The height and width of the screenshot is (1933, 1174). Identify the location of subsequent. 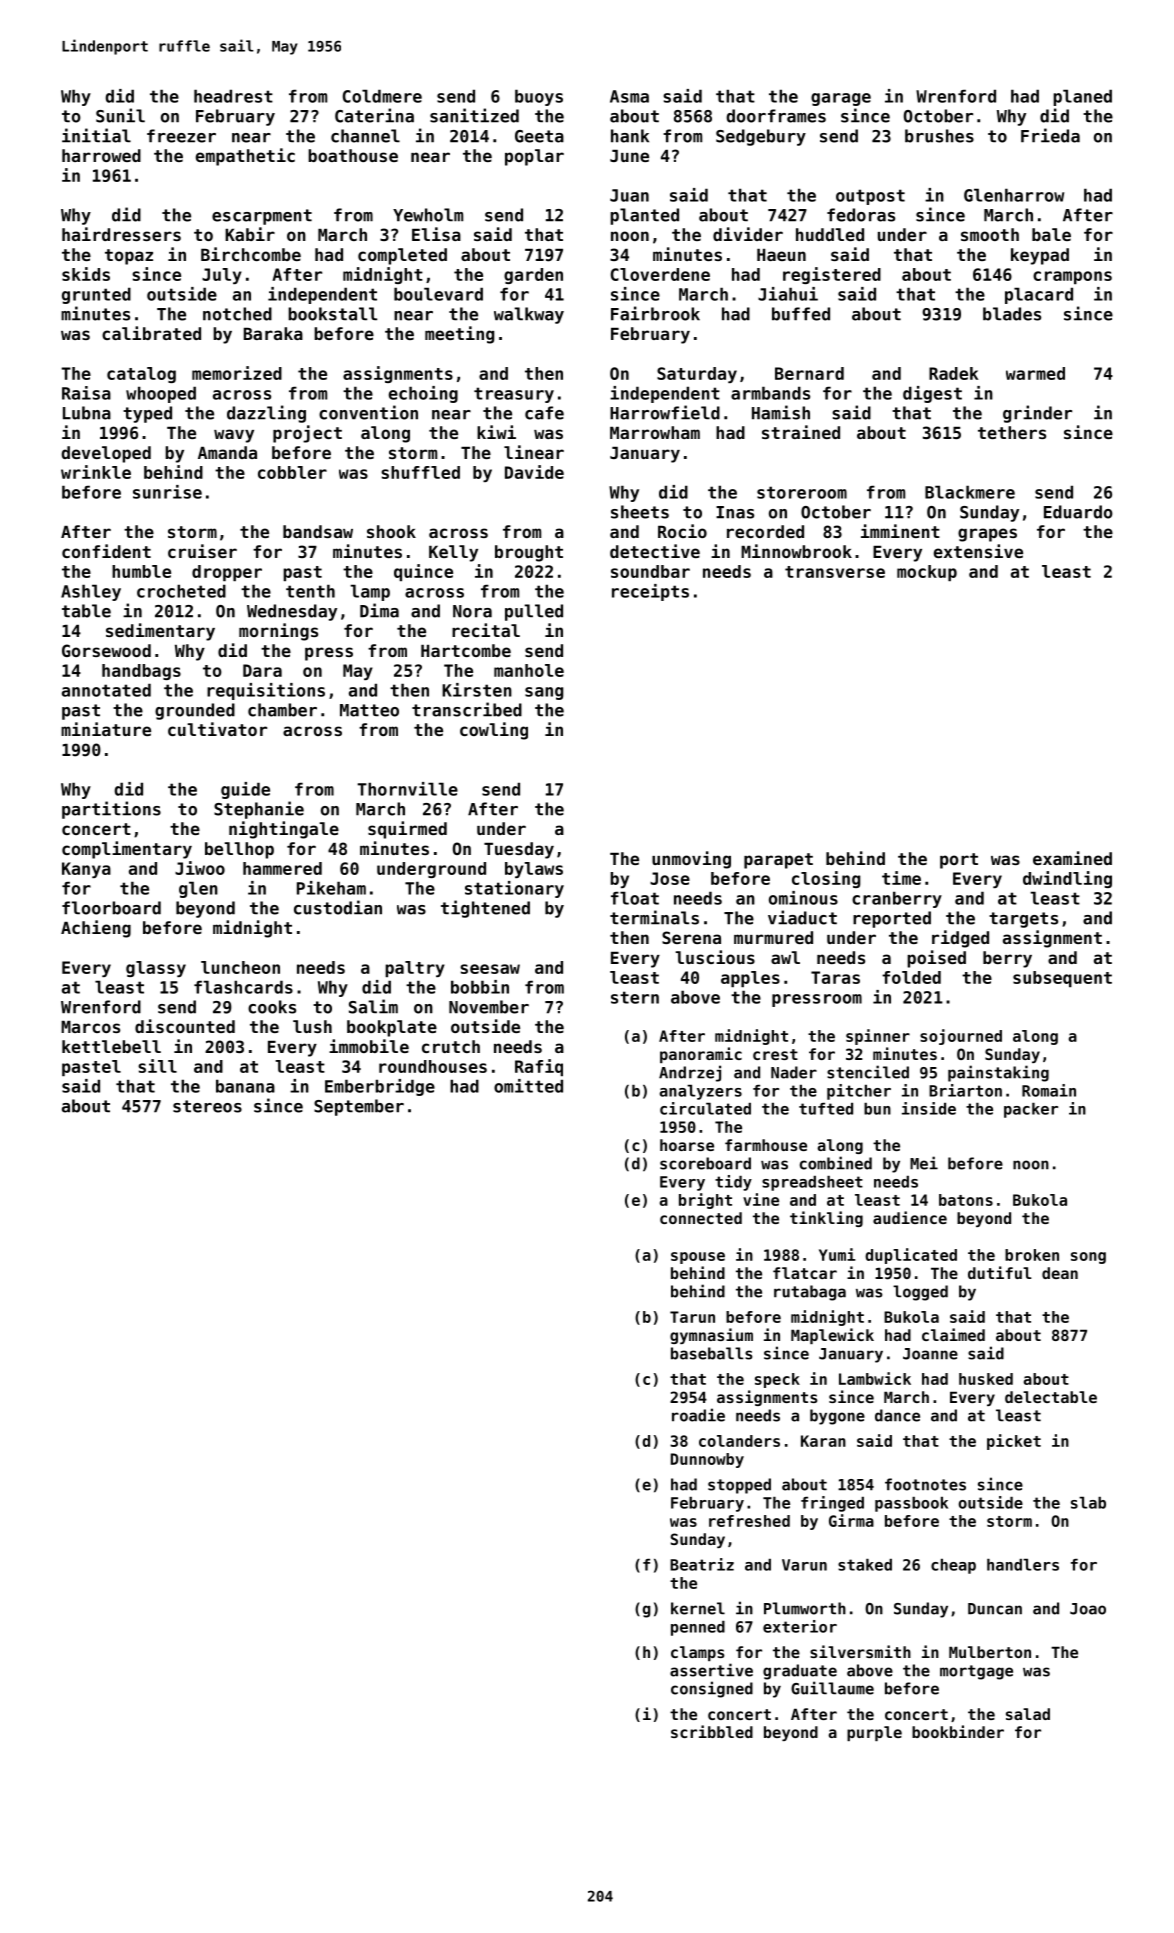
(1062, 979).
